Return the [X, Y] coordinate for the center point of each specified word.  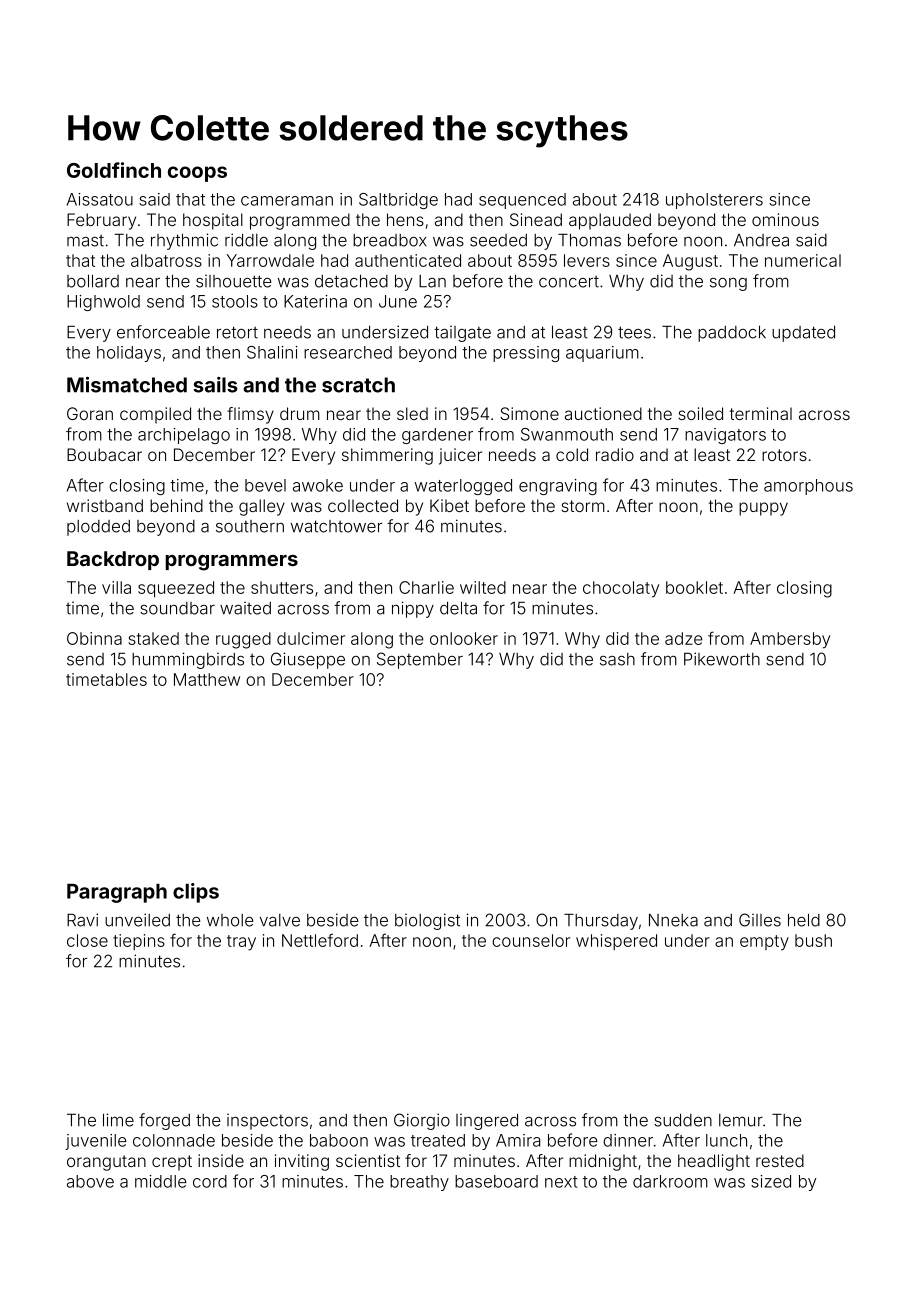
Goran [90, 413]
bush [813, 940]
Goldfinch [114, 170]
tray [241, 943]
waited [245, 608]
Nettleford [320, 940]
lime [118, 1120]
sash [617, 659]
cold [572, 454]
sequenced [522, 201]
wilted [483, 587]
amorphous [808, 487]
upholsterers [714, 201]
